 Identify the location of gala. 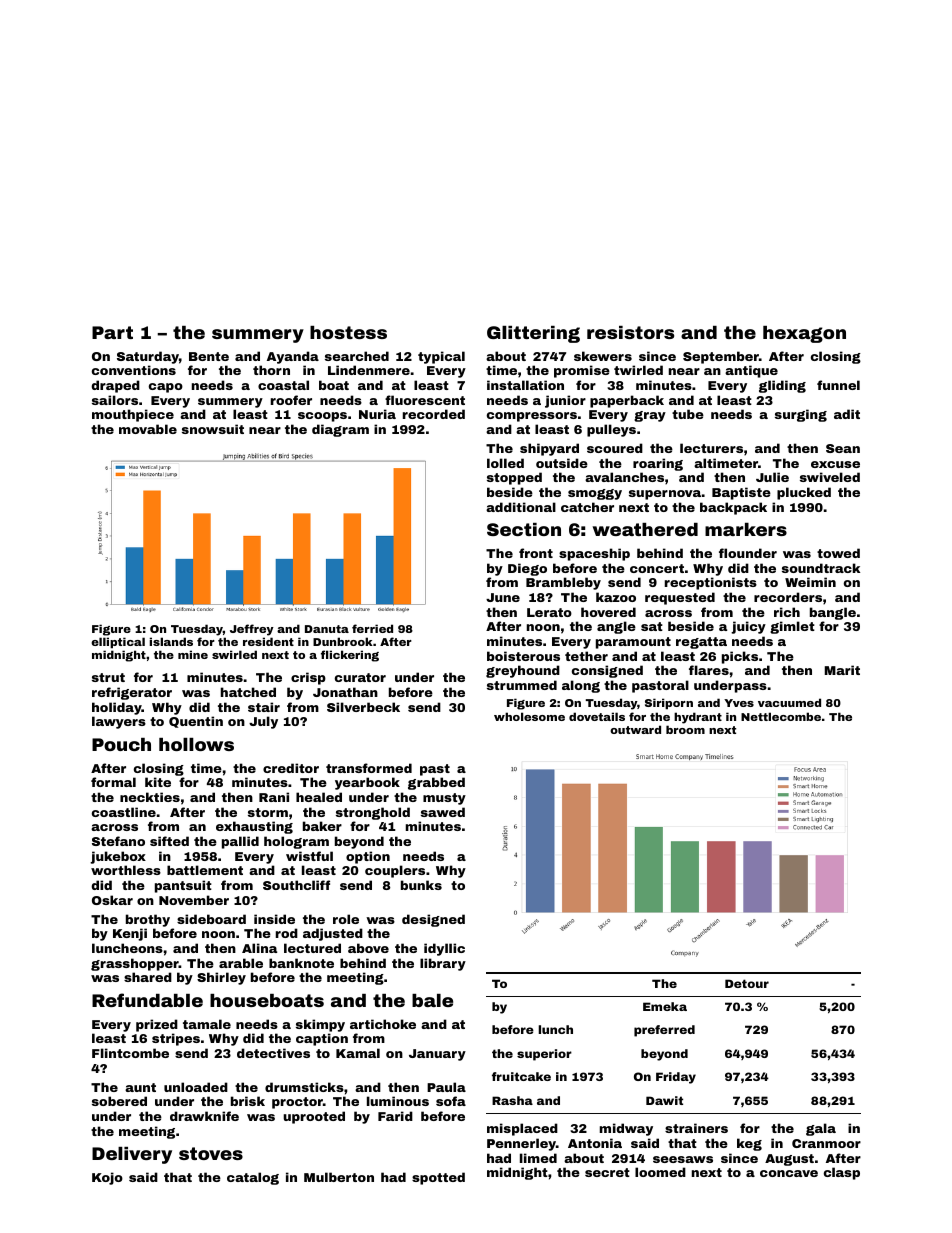
(821, 1129).
